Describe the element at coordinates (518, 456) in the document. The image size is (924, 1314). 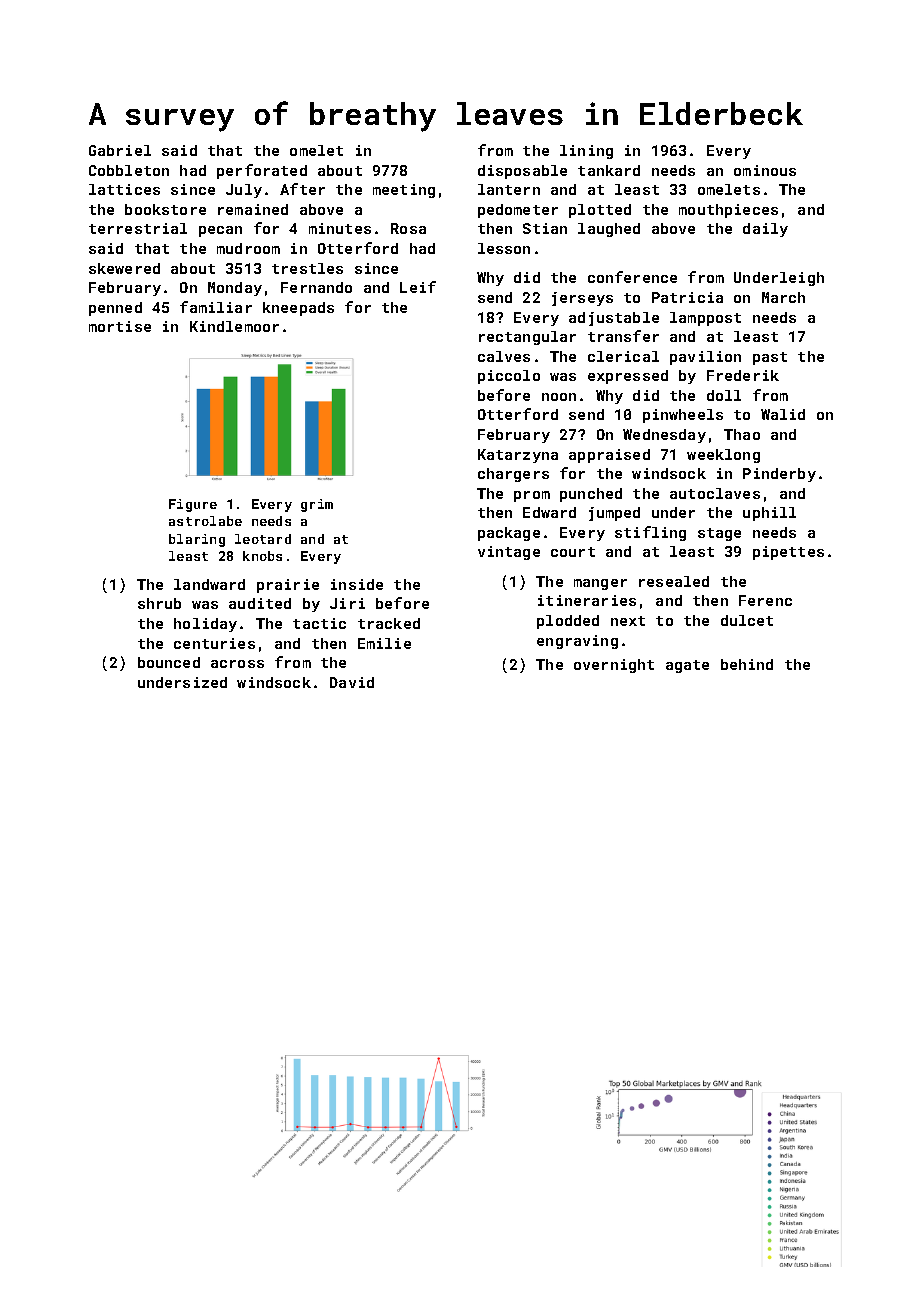
I see `Katarzyna` at that location.
